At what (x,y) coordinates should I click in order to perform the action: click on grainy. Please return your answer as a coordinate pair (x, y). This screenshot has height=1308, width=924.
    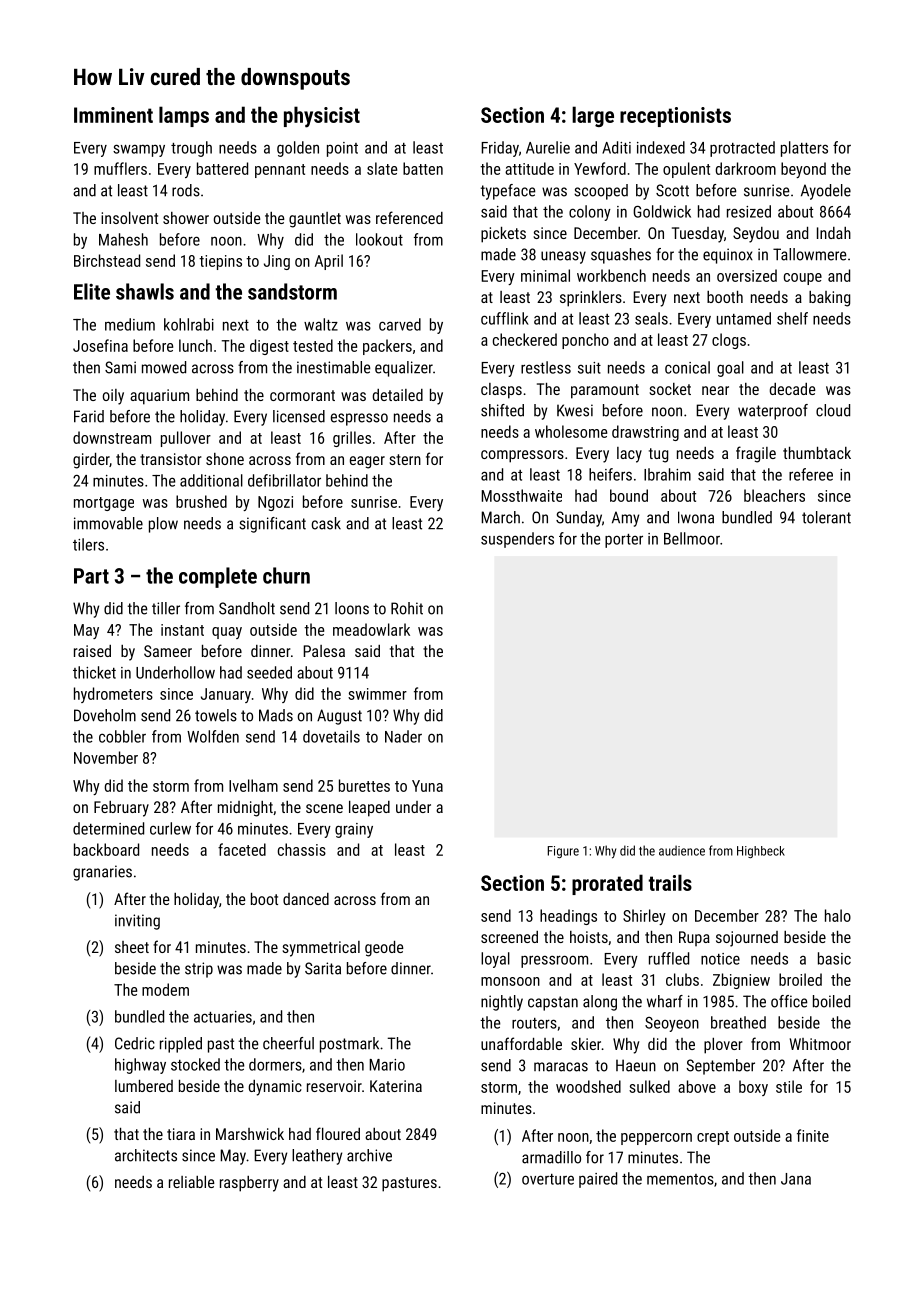
    Looking at the image, I should click on (354, 830).
